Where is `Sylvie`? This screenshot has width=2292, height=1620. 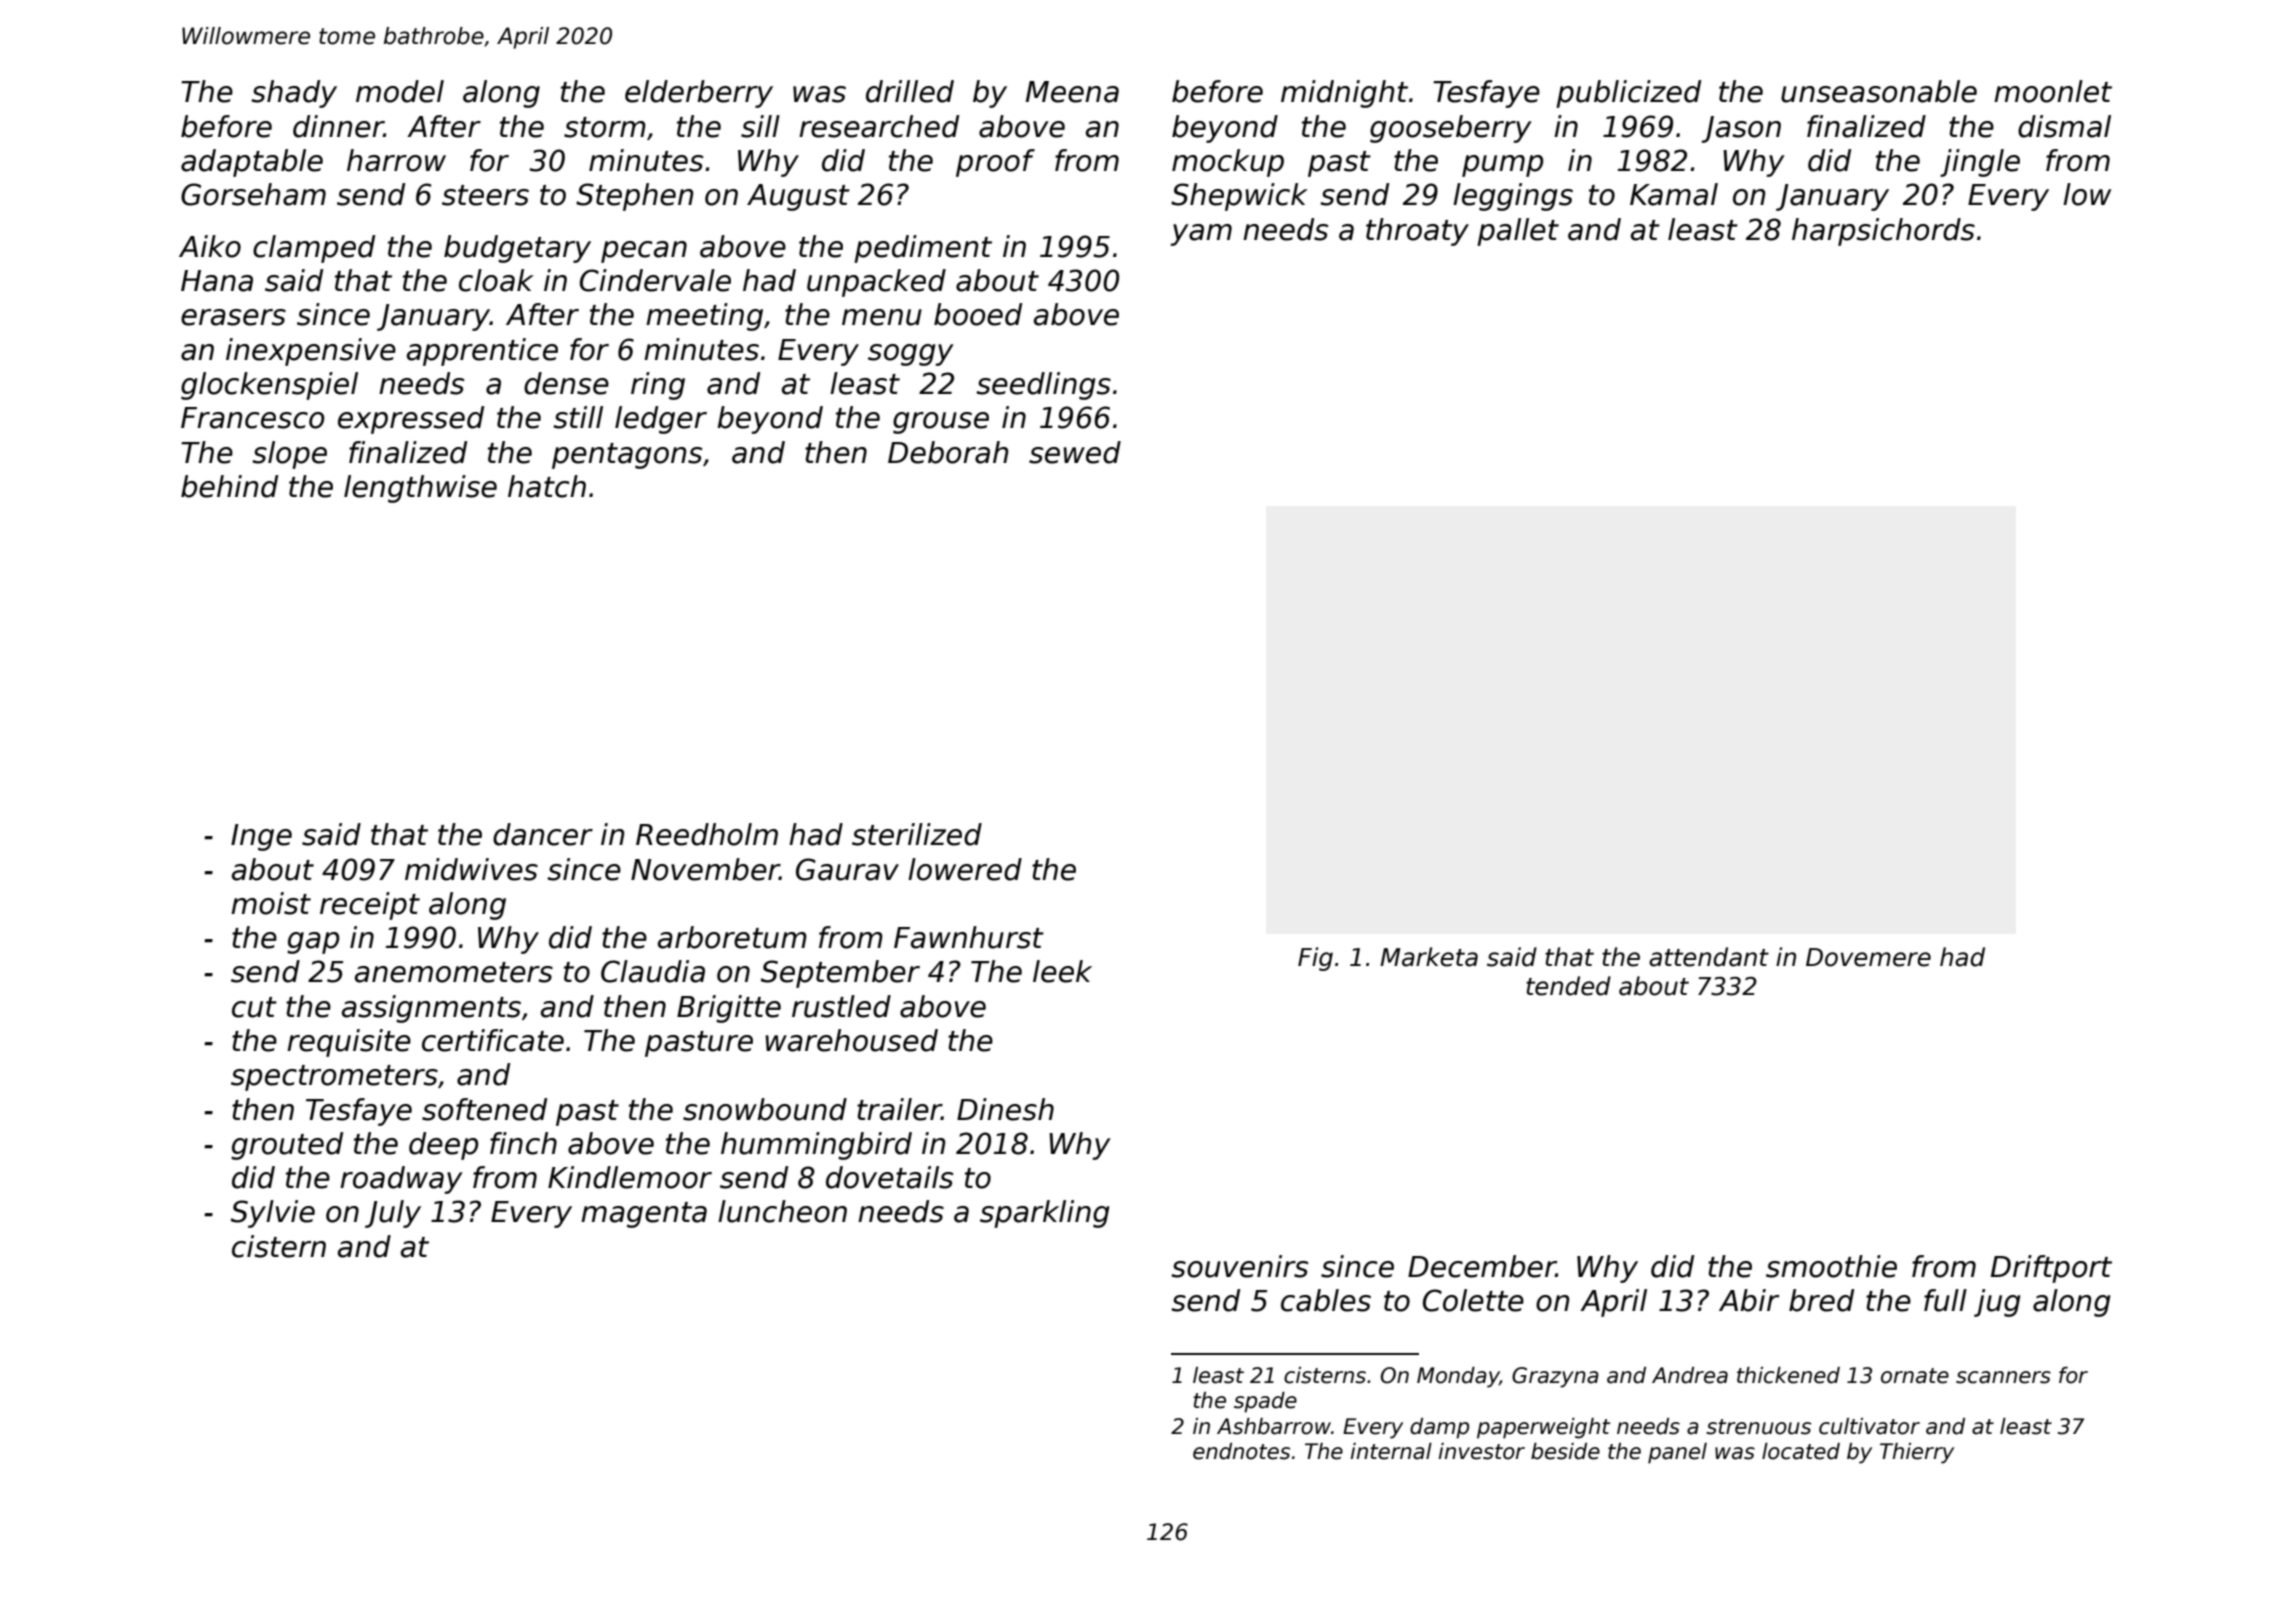 Sylvie is located at coordinates (273, 1214).
